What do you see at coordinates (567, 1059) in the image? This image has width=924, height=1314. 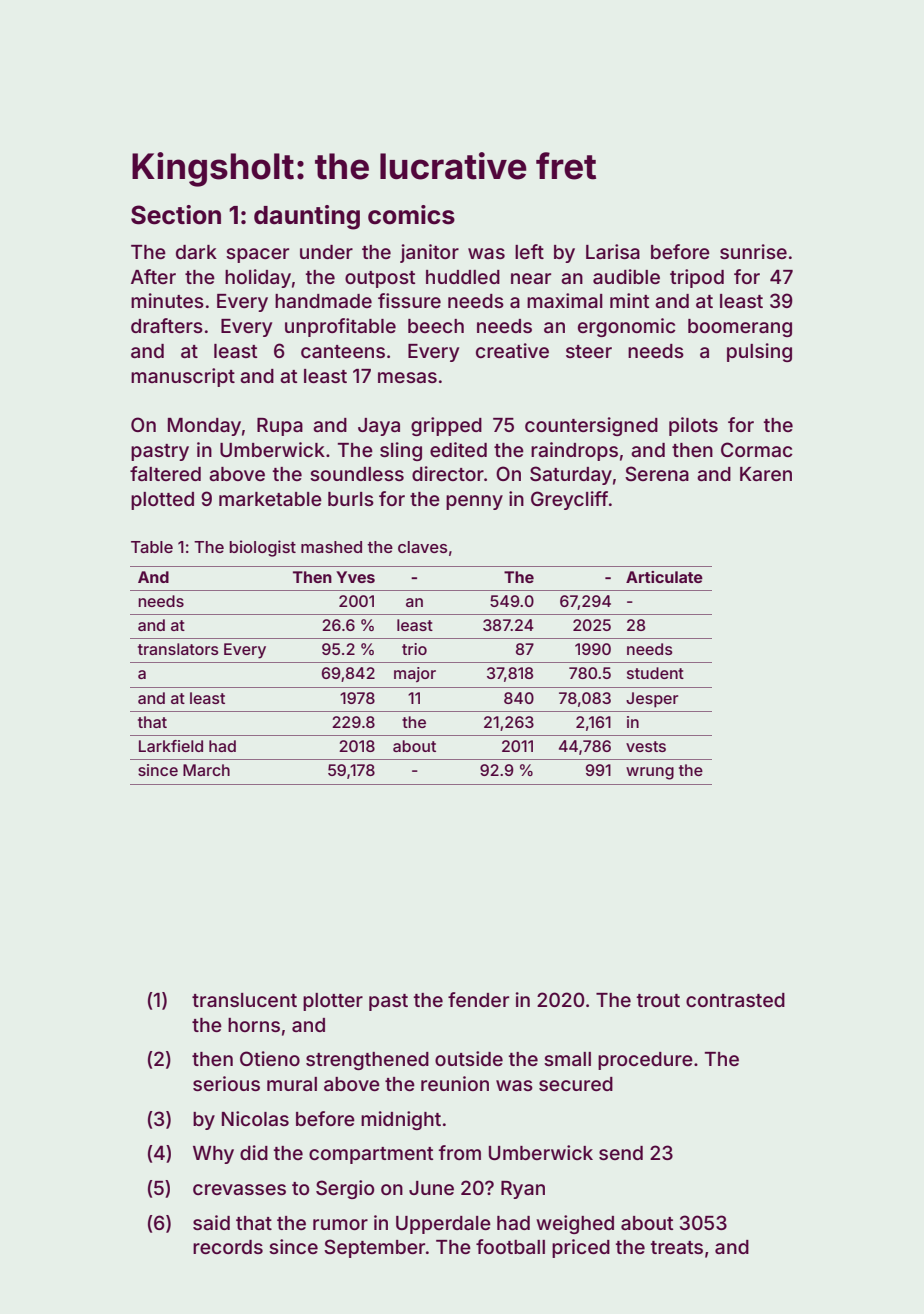 I see `small` at bounding box center [567, 1059].
